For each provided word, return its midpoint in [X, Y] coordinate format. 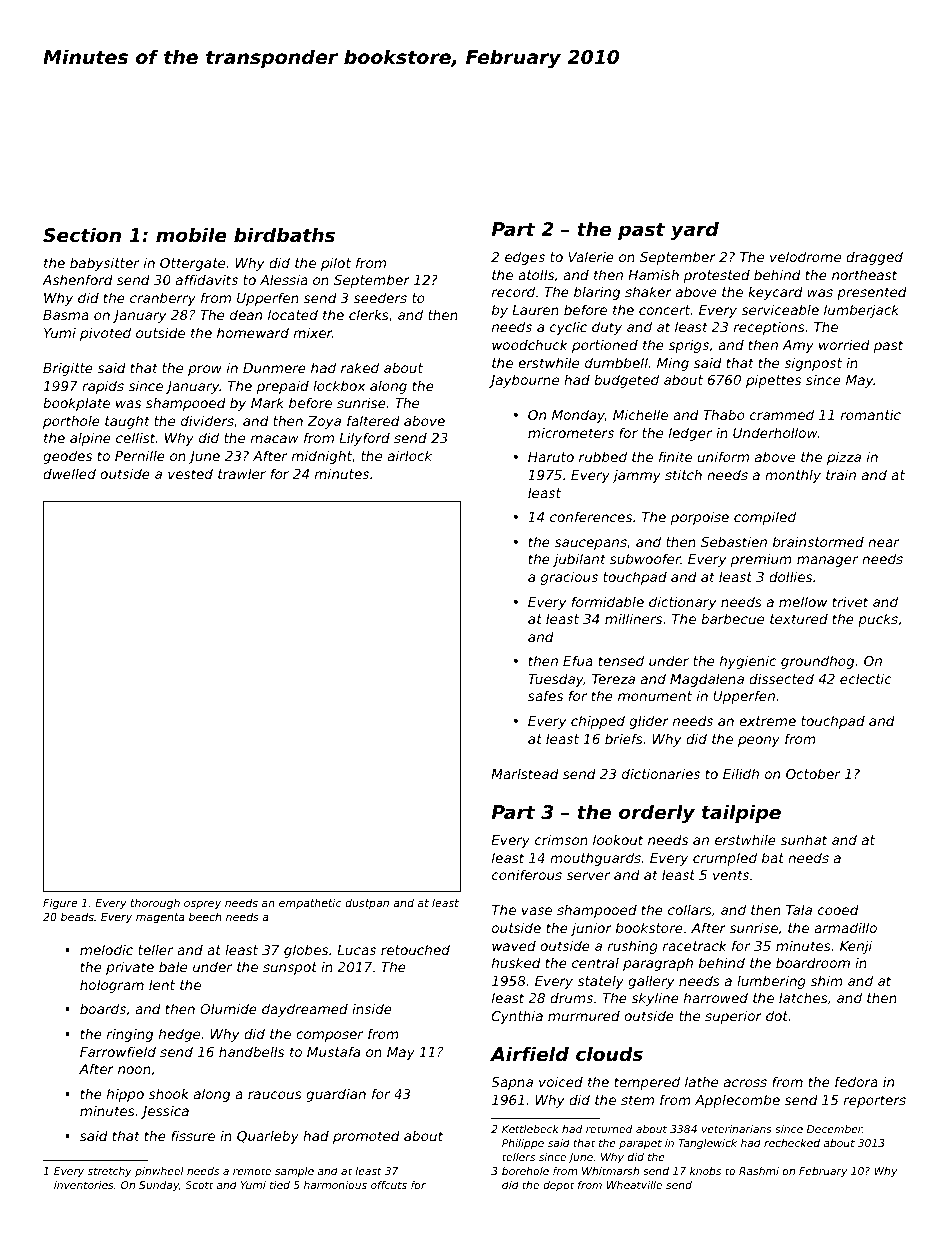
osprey [202, 905]
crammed [782, 414]
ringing [130, 1035]
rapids [103, 387]
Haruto [551, 457]
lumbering [771, 982]
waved [514, 946]
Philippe [523, 1144]
